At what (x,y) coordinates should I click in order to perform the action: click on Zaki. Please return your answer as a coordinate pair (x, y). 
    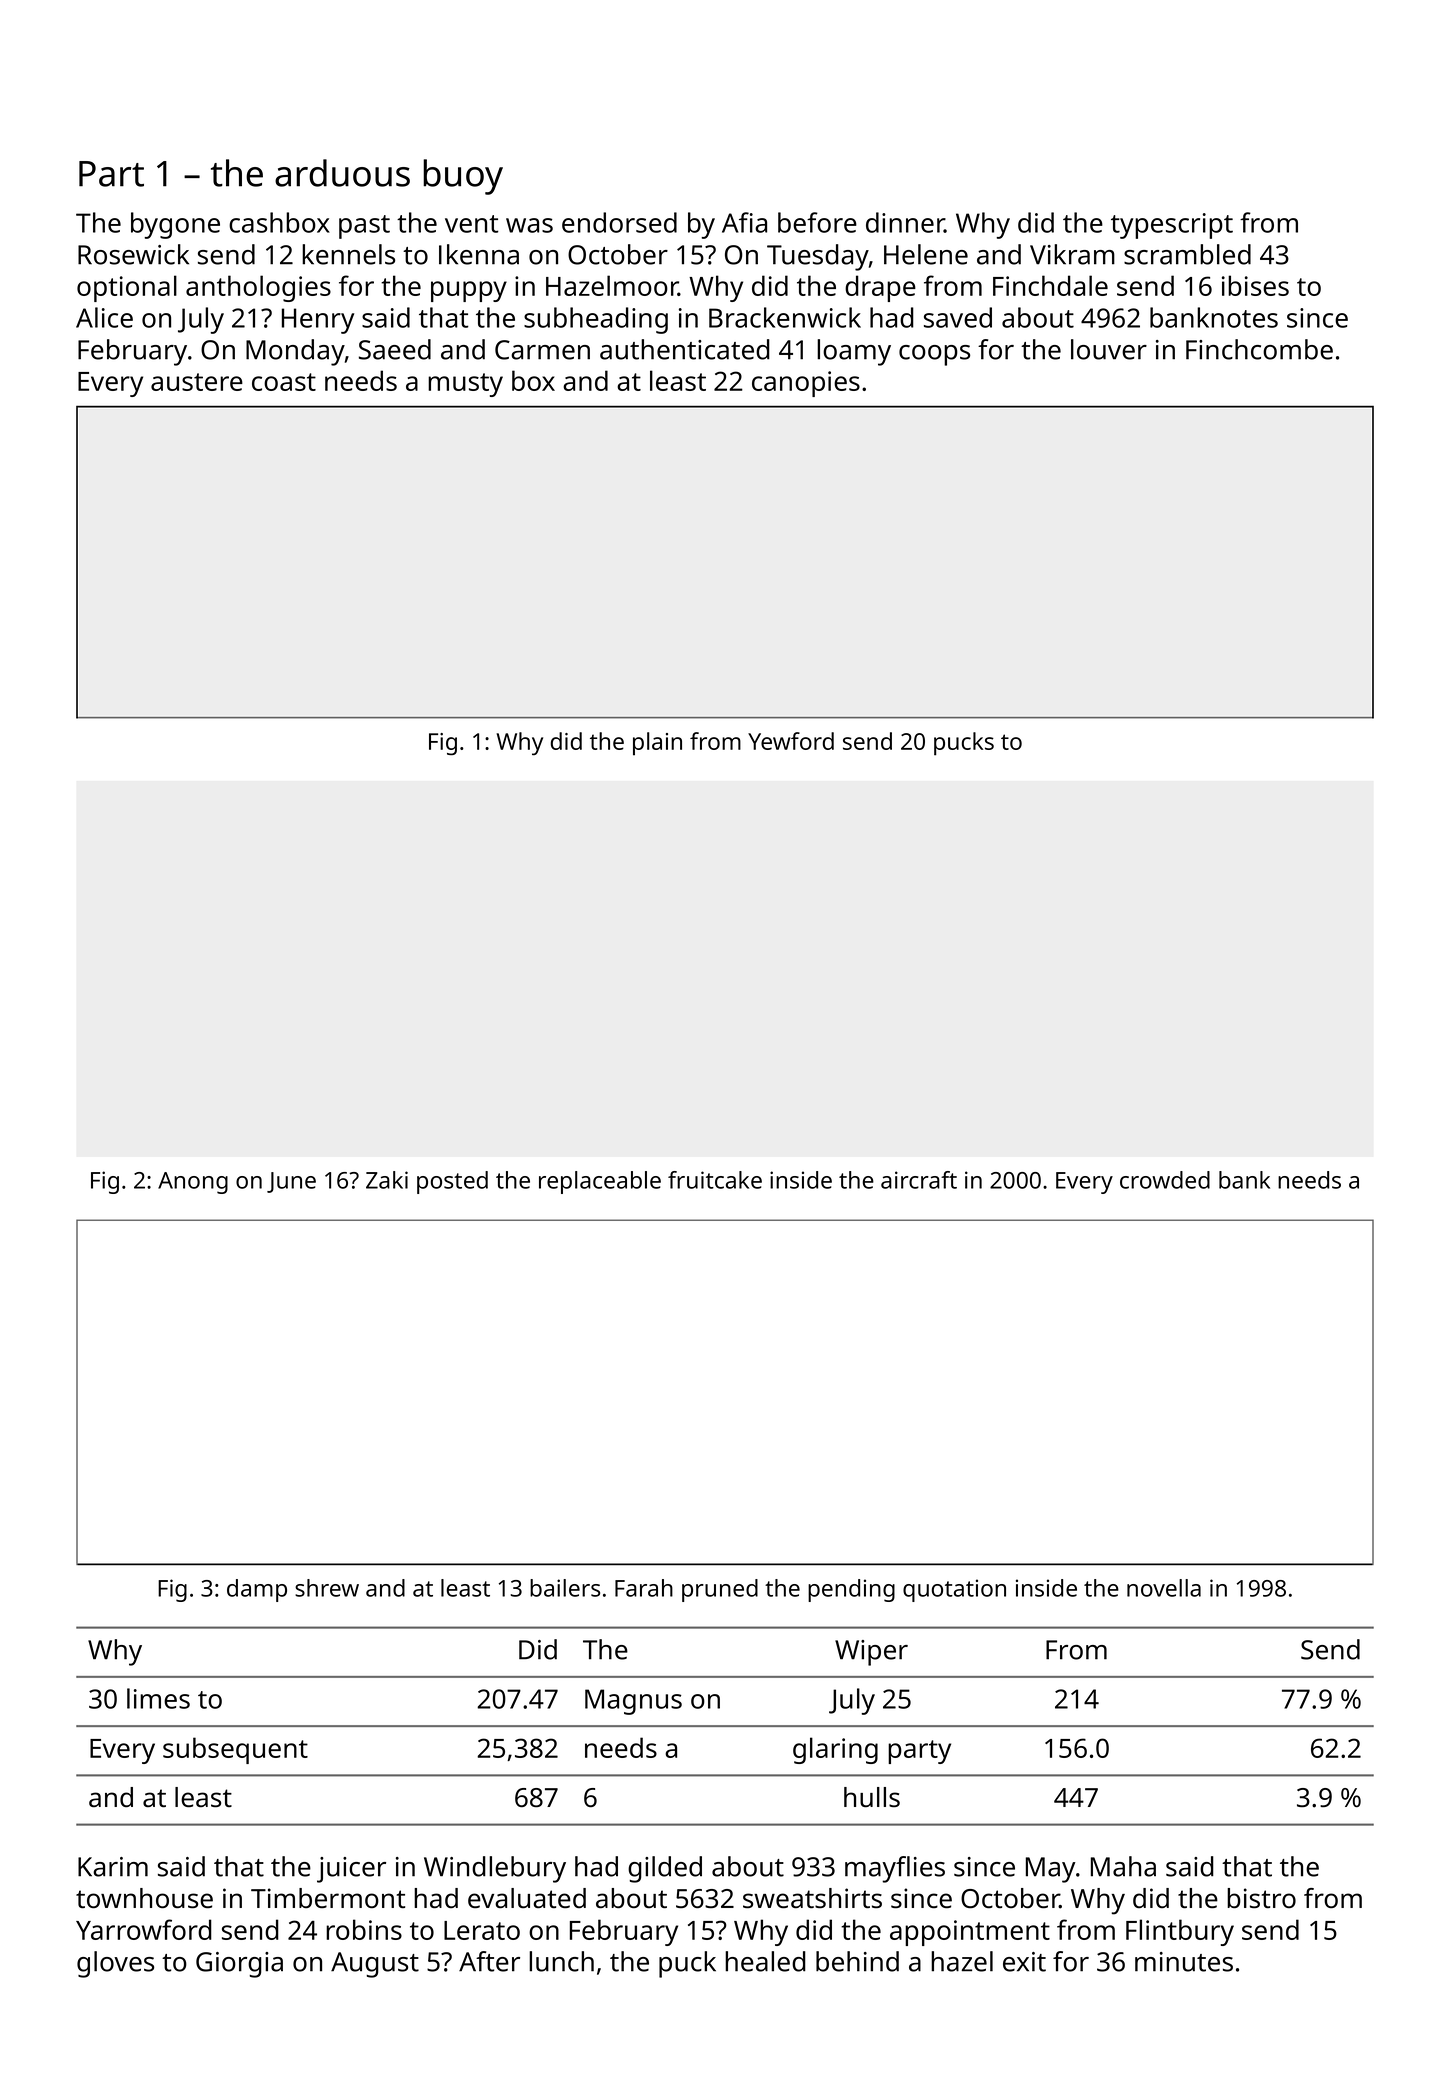
    Looking at the image, I should click on (387, 1180).
